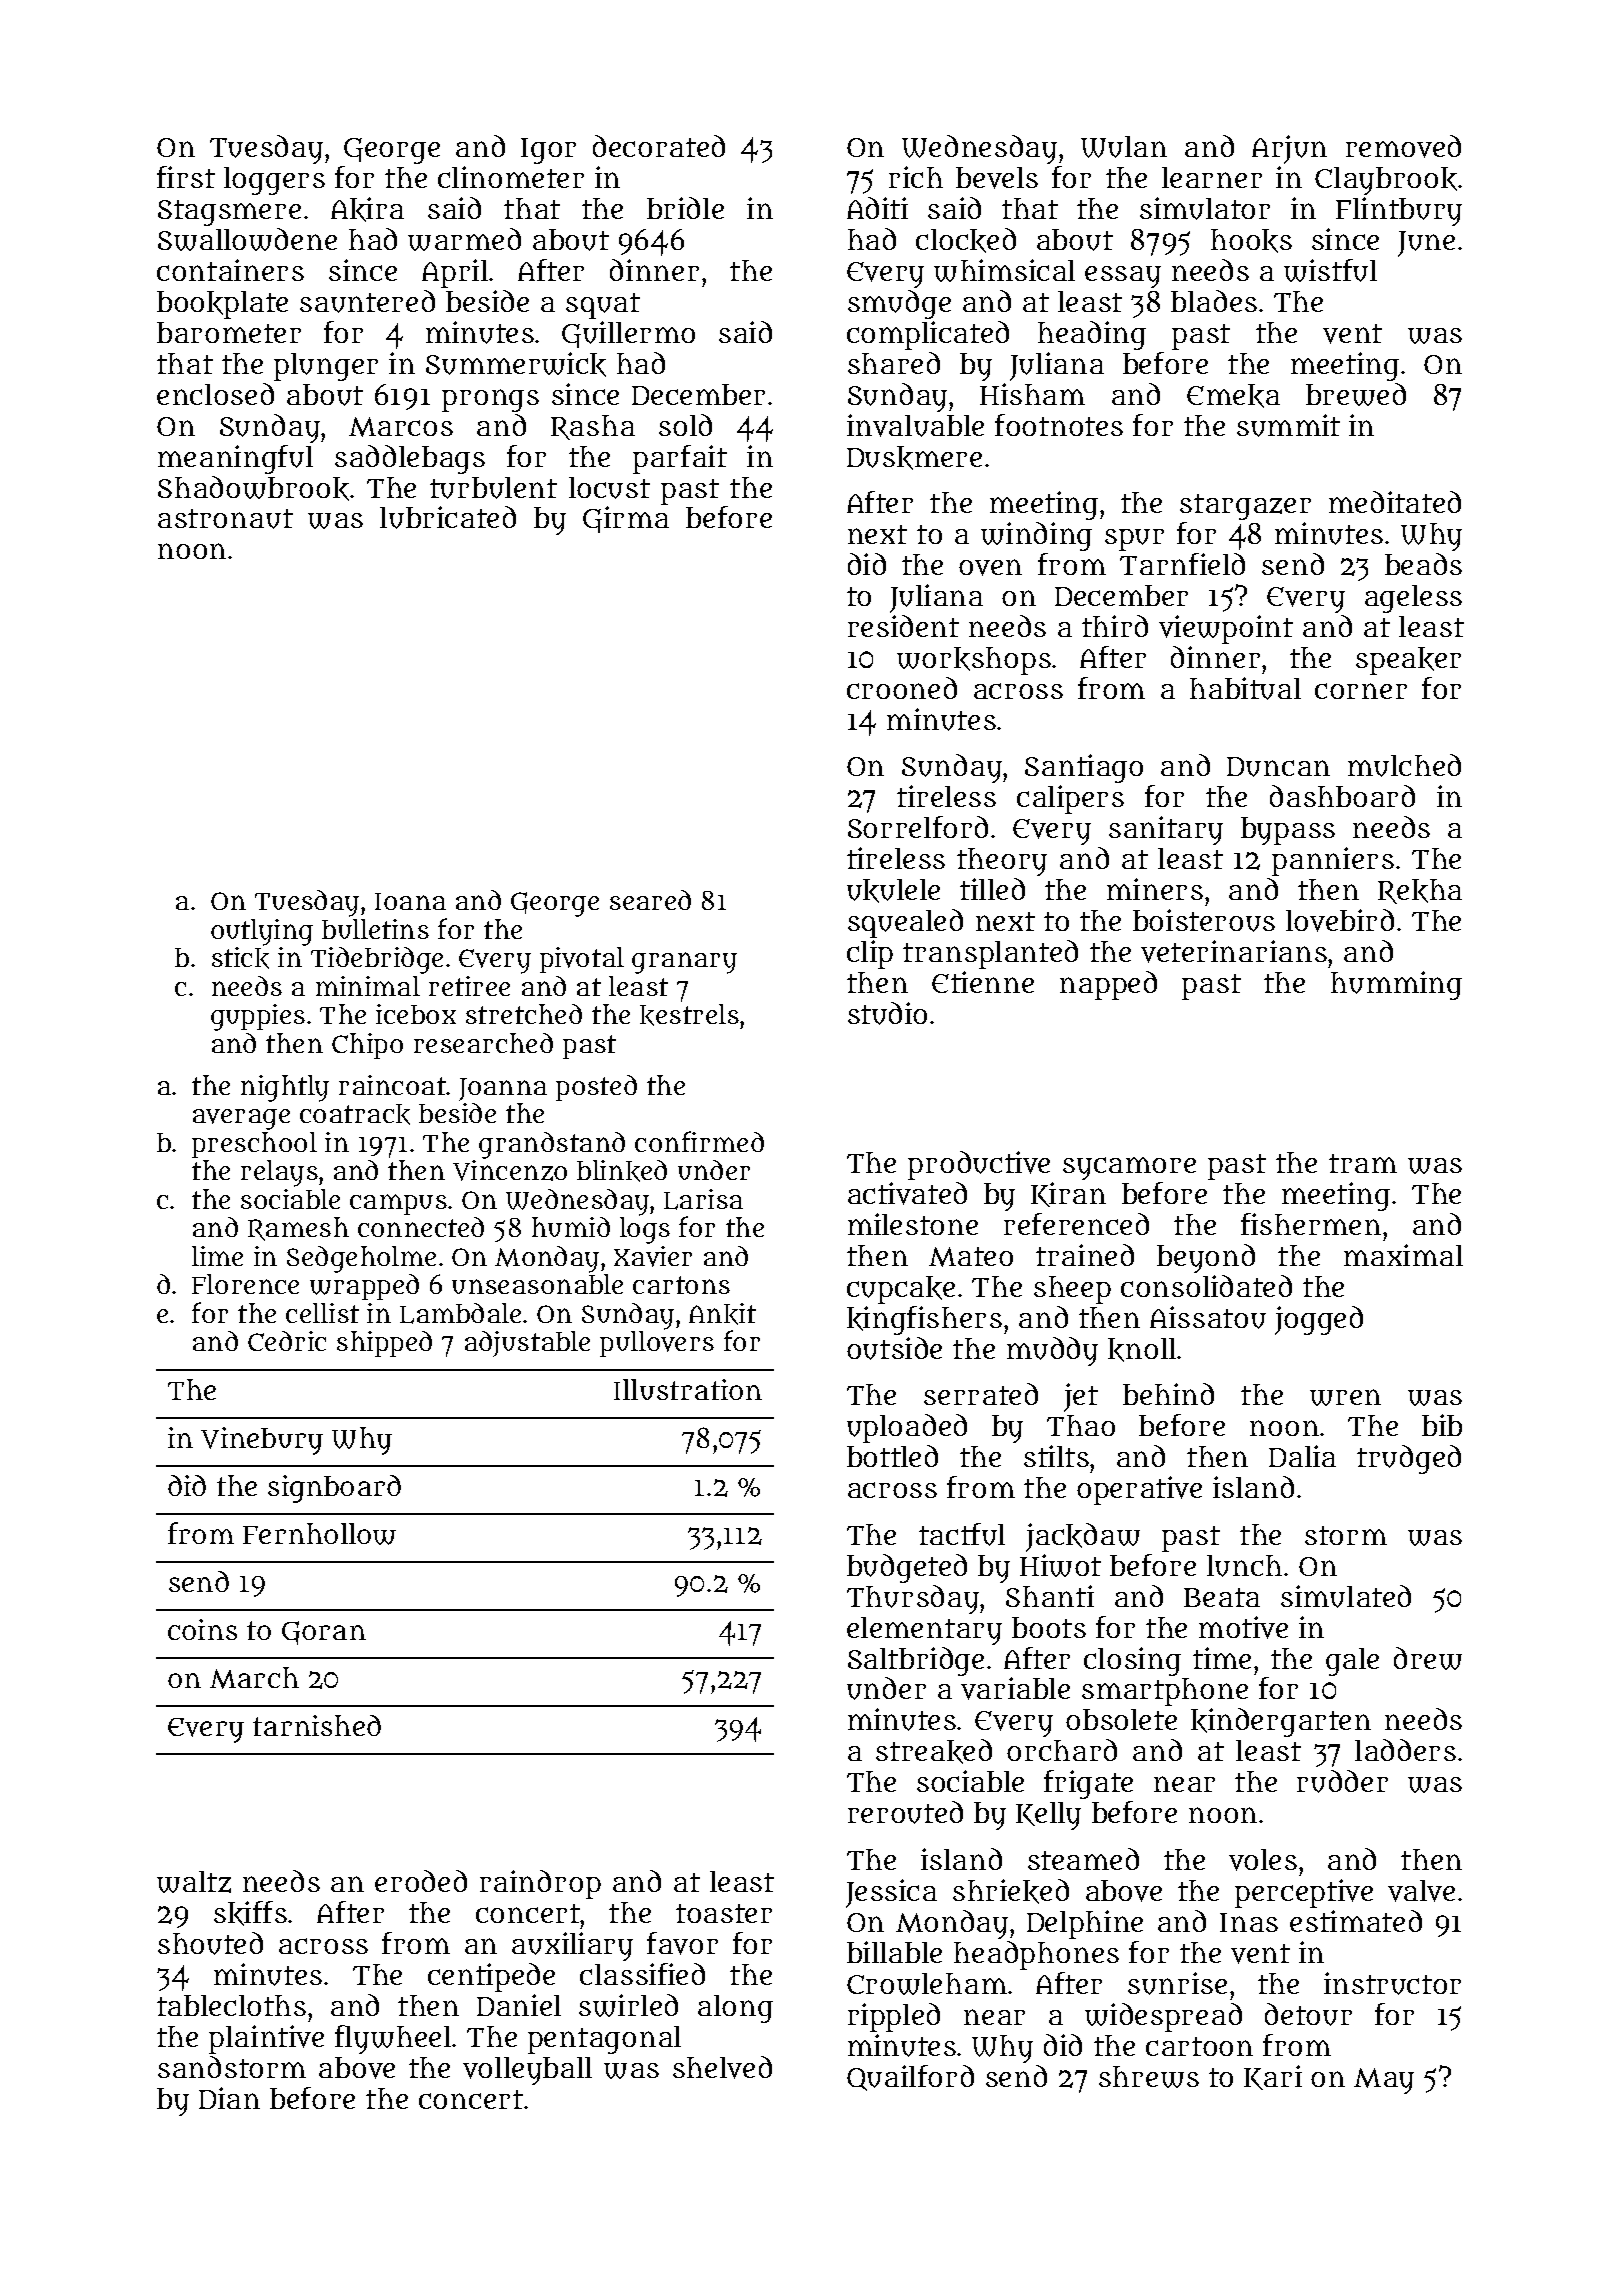 The image size is (1620, 2292). Describe the element at coordinates (245, 1284) in the screenshot. I see `Florence` at that location.
